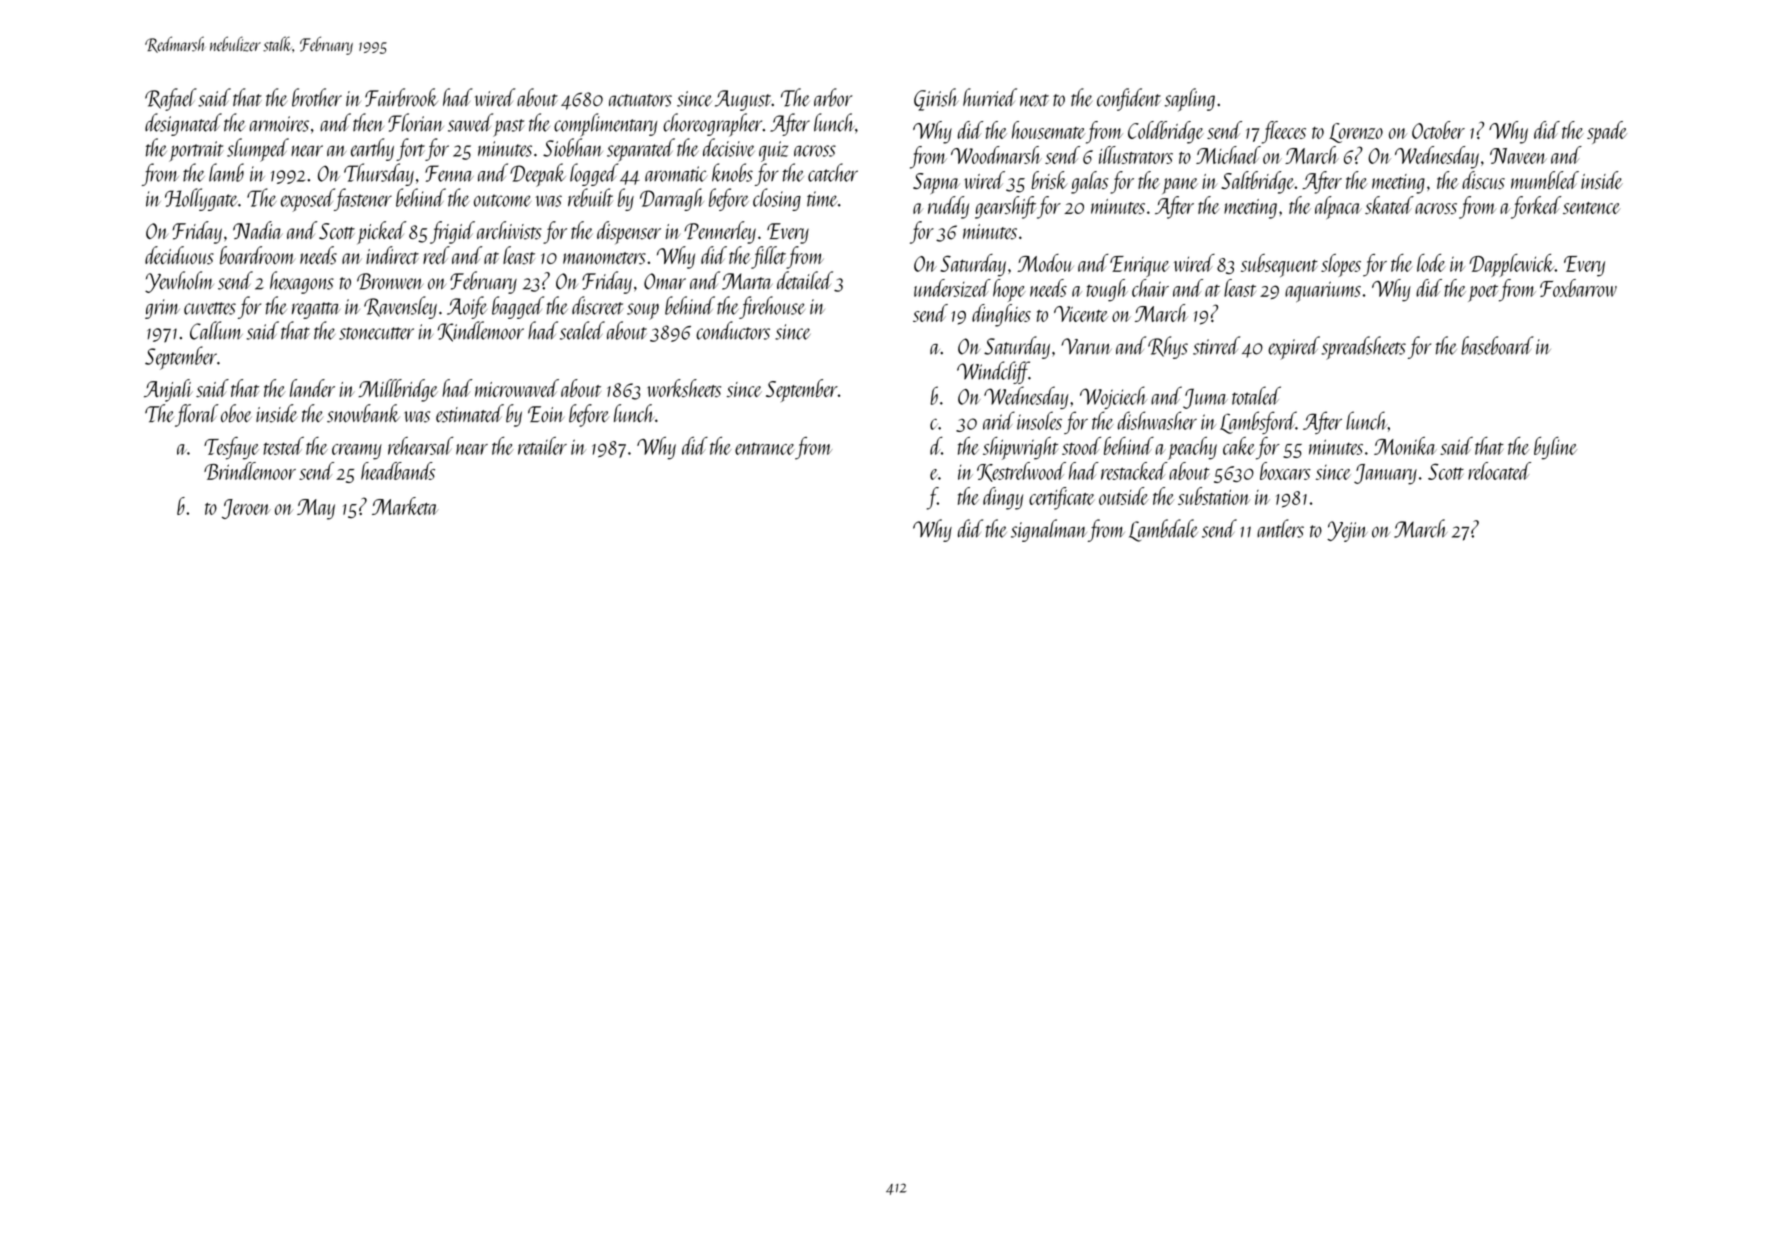  What do you see at coordinates (197, 415) in the page?
I see `floral` at bounding box center [197, 415].
